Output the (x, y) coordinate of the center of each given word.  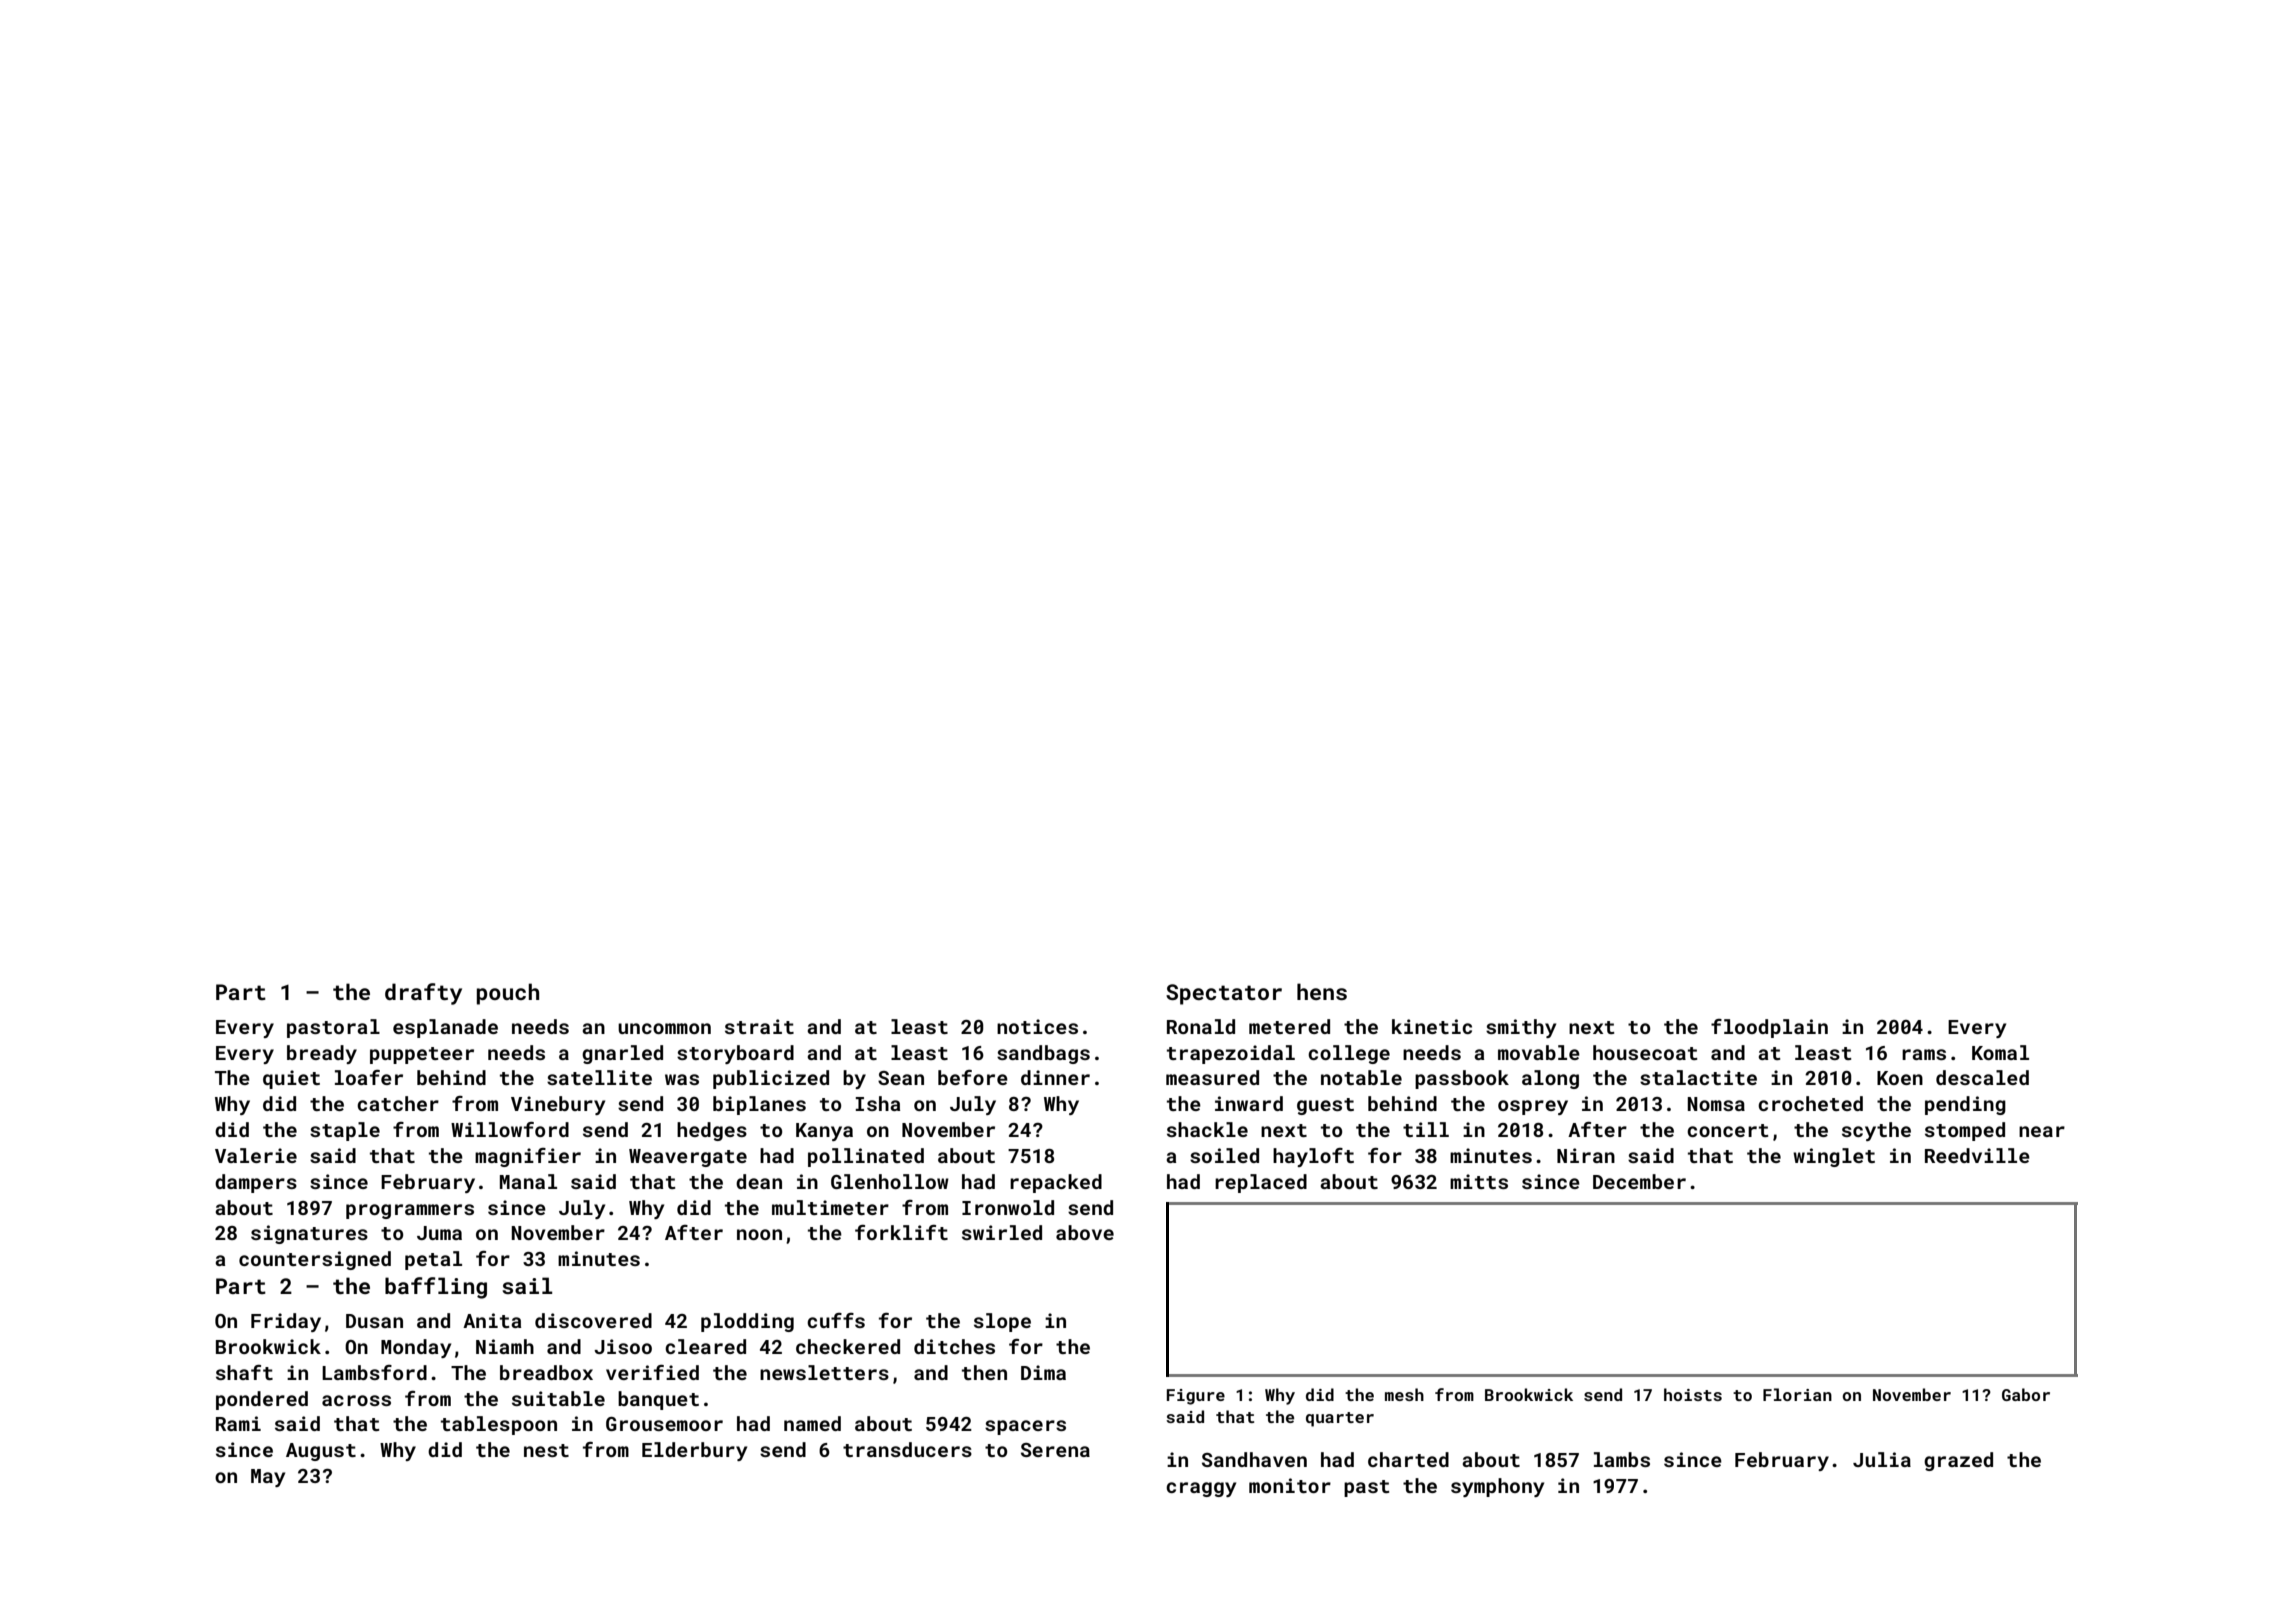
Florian (1797, 1394)
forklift (901, 1232)
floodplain (1769, 1028)
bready (322, 1054)
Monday (416, 1348)
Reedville (1977, 1155)
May (268, 1478)
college (1349, 1054)
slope (1002, 1322)
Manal (528, 1181)
